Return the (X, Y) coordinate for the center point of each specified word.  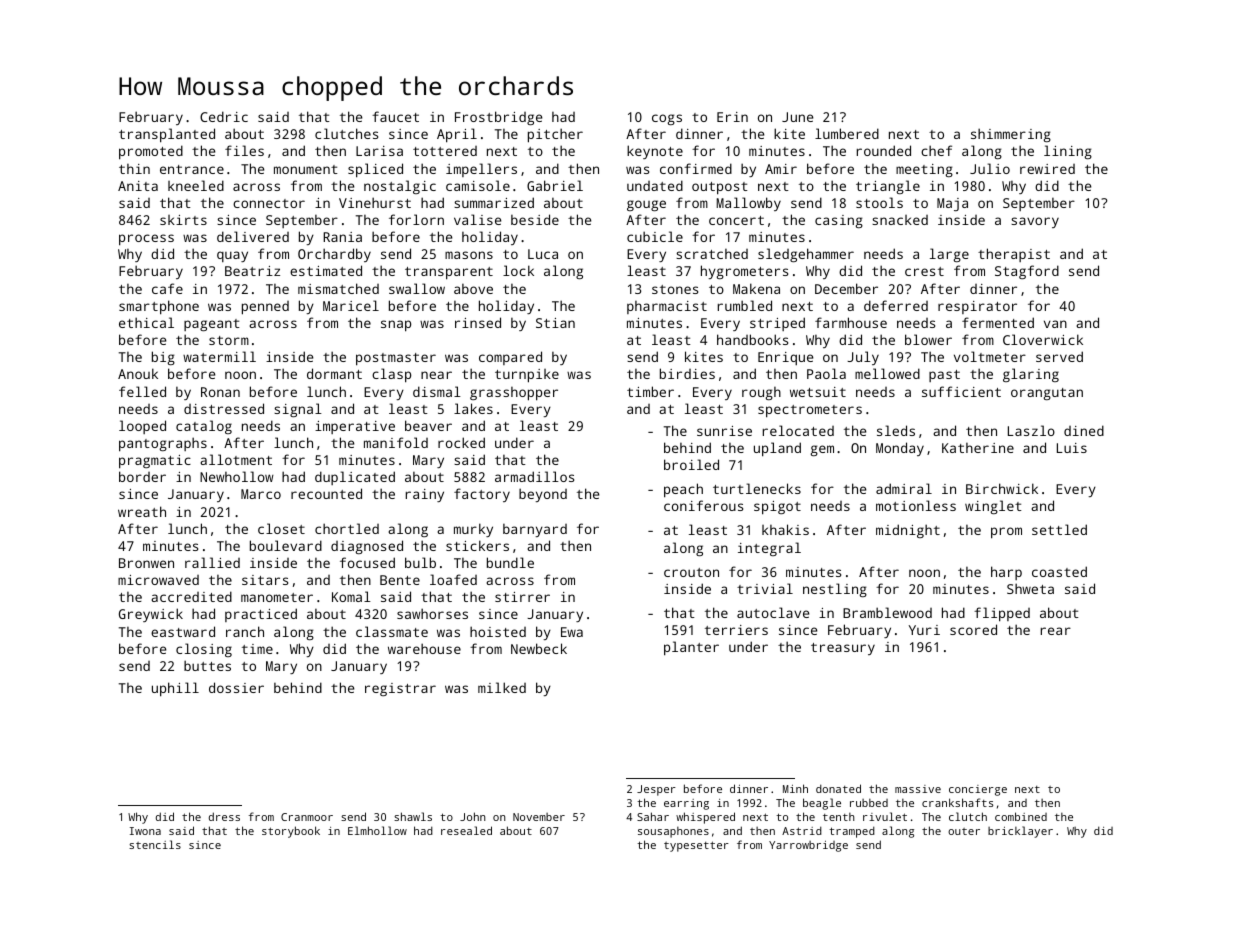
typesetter (696, 846)
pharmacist (667, 307)
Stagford (1027, 272)
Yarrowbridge (808, 846)
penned (265, 308)
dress (224, 816)
